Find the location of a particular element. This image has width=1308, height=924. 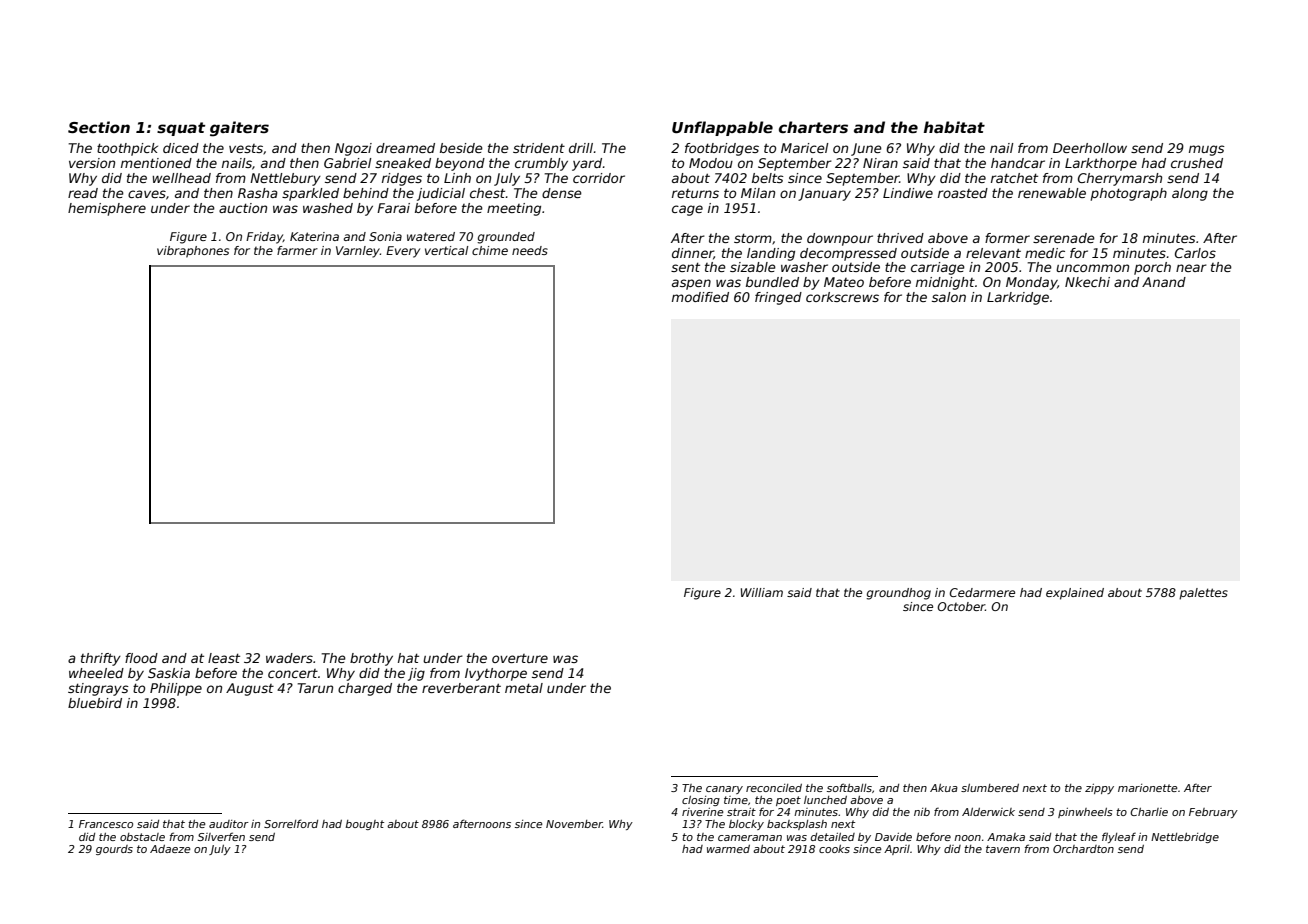

waders is located at coordinates (289, 658).
